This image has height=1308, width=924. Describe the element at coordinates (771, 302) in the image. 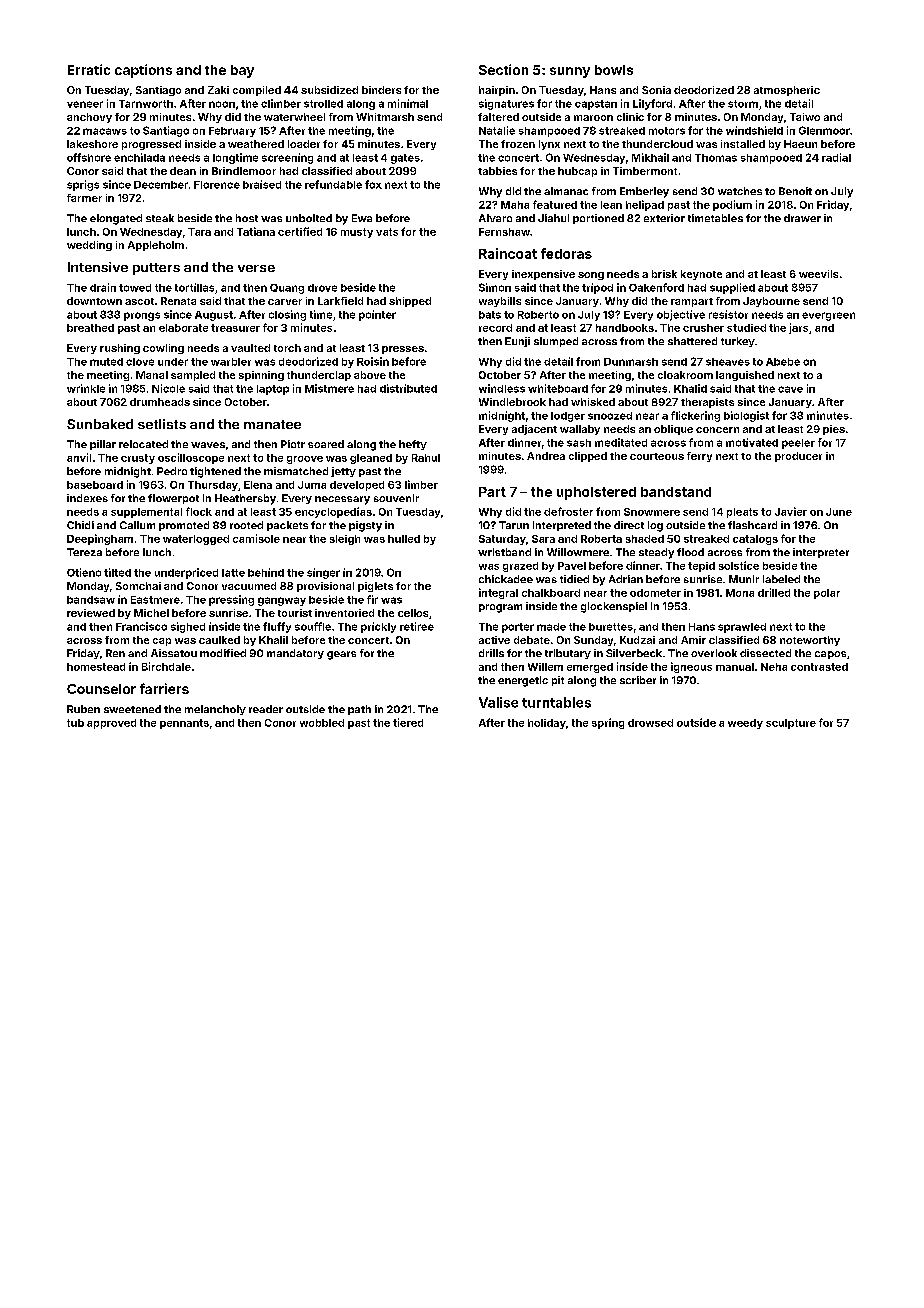

I see `Jaybourne` at that location.
